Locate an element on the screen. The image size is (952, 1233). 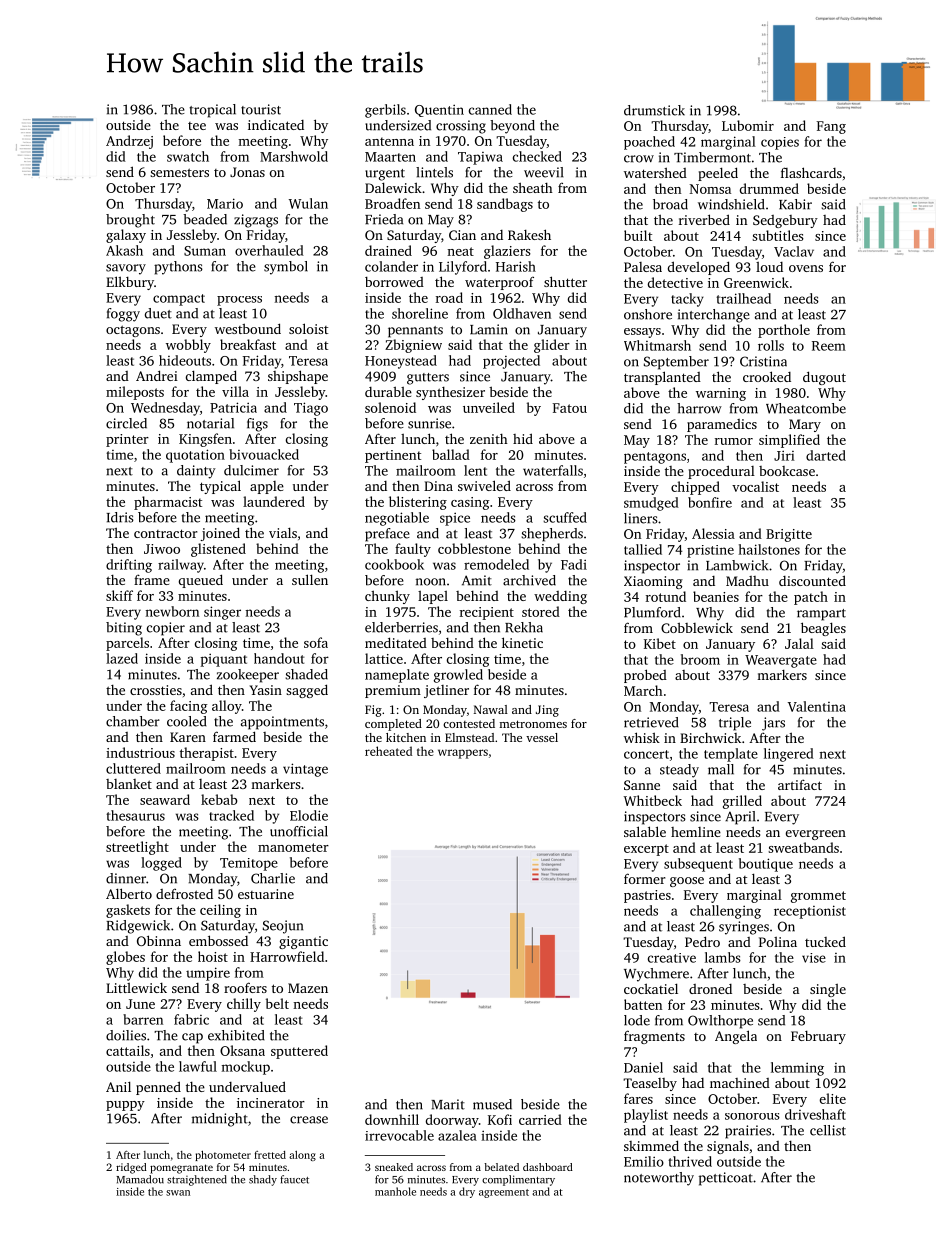
Fang is located at coordinates (831, 127).
